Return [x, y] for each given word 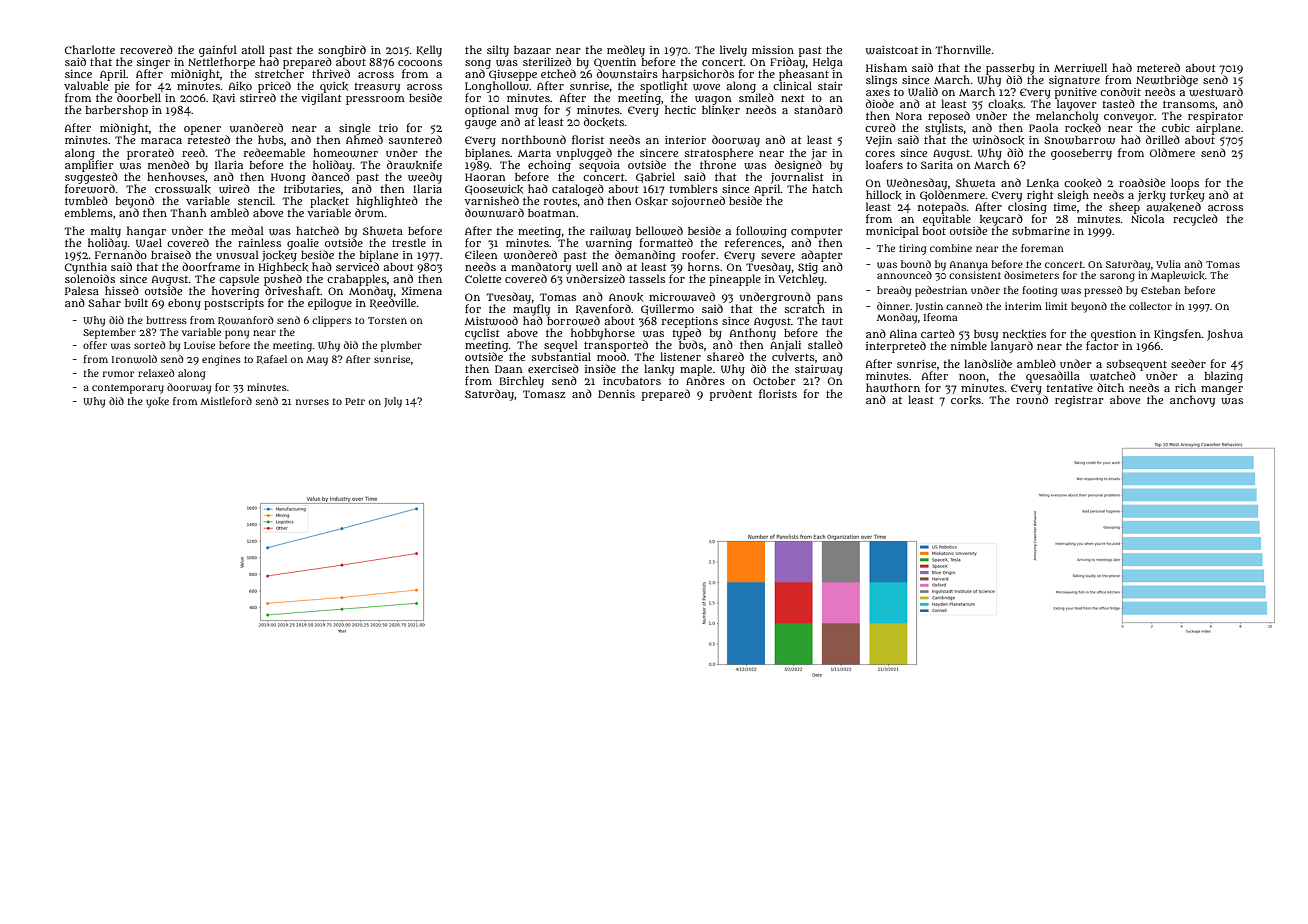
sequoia [599, 166]
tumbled [86, 200]
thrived [331, 73]
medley [626, 51]
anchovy [1192, 401]
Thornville [963, 49]
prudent [731, 395]
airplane [1218, 129]
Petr [355, 401]
